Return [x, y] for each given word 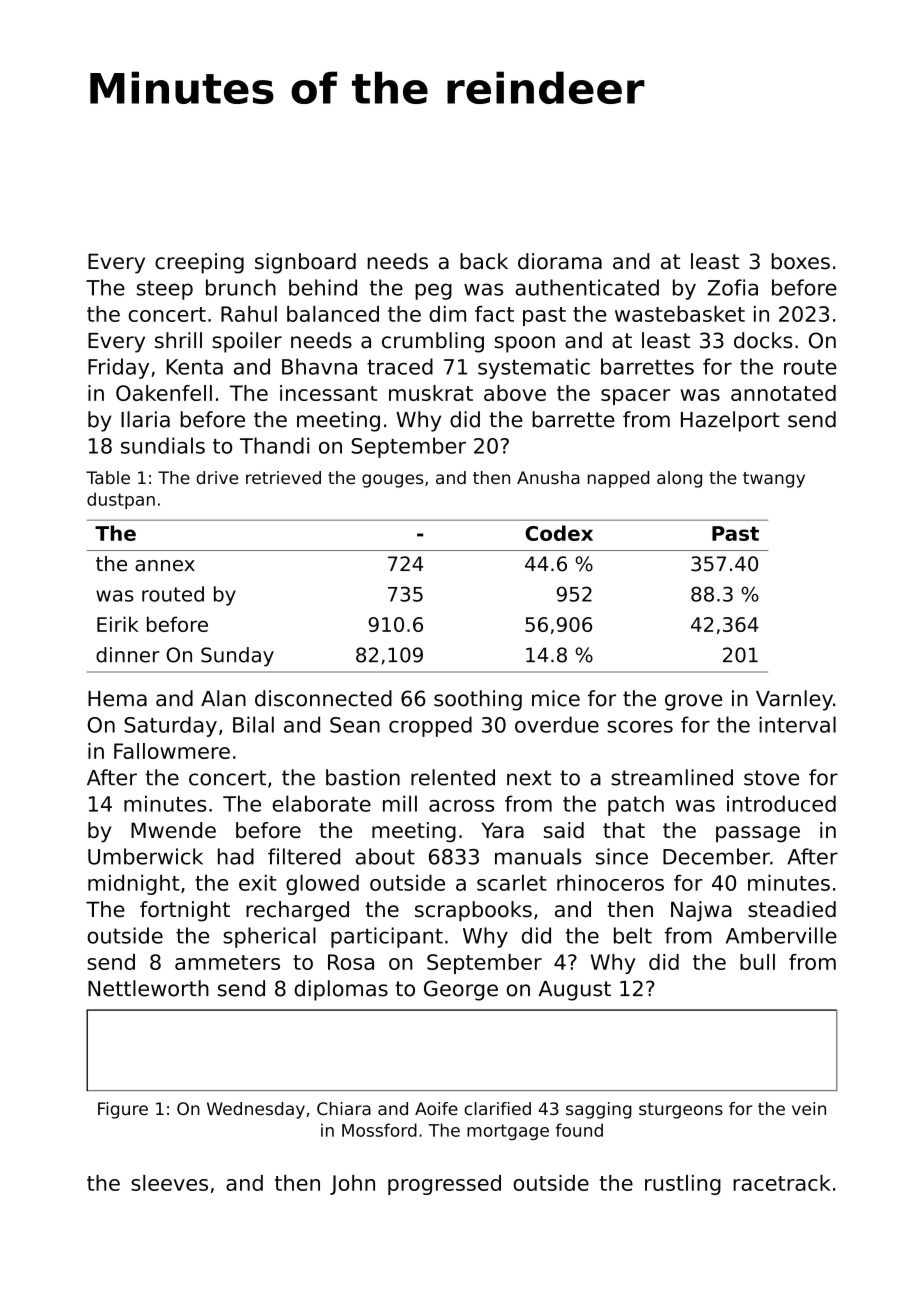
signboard [305, 263]
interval [797, 724]
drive [217, 477]
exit [258, 882]
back [484, 261]
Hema [117, 699]
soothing [478, 700]
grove [693, 702]
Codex [559, 533]
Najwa [701, 911]
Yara [503, 830]
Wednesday [256, 1110]
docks [763, 340]
